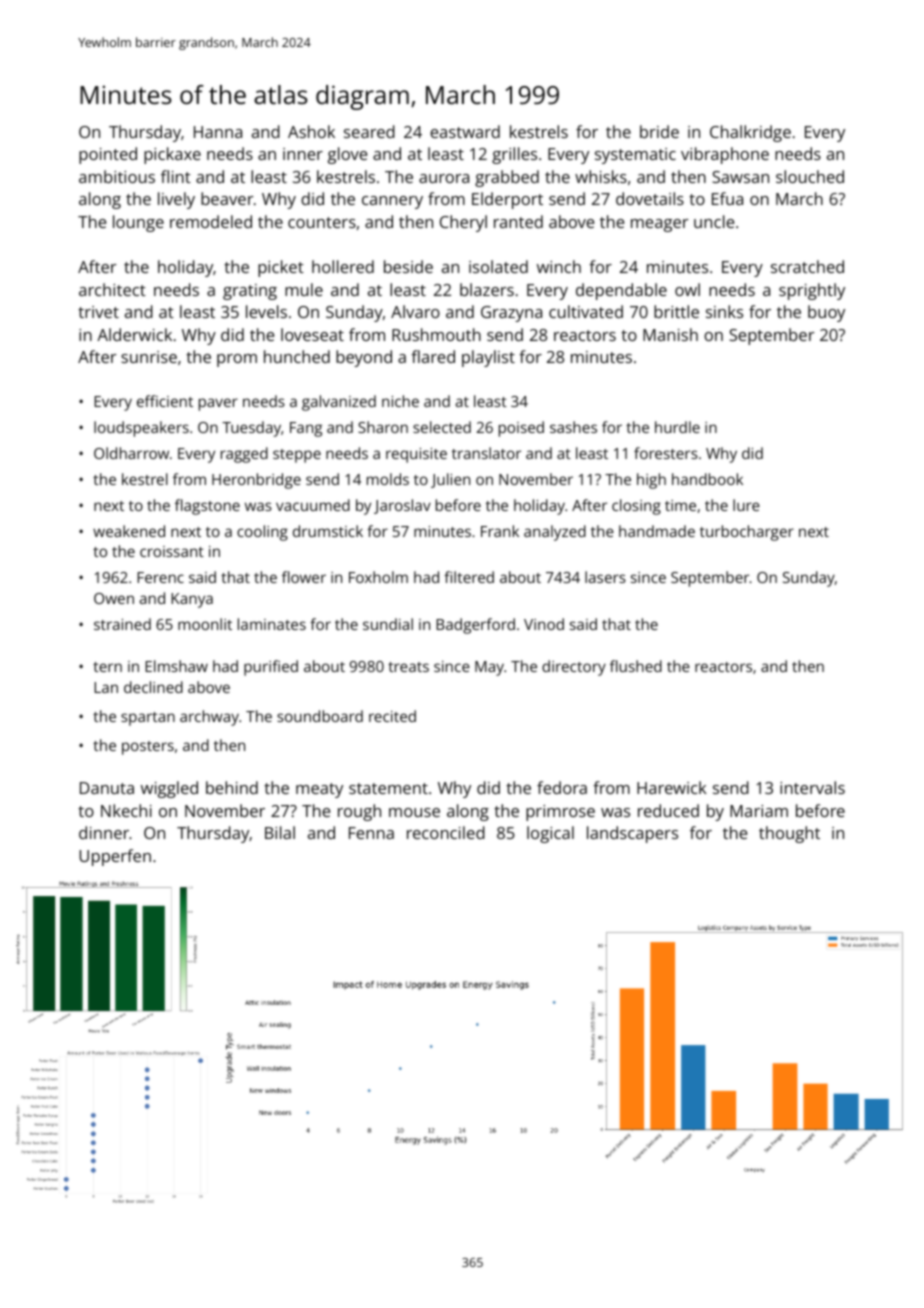 The width and height of the document is (924, 1308). What do you see at coordinates (465, 131) in the document?
I see `eastward` at bounding box center [465, 131].
